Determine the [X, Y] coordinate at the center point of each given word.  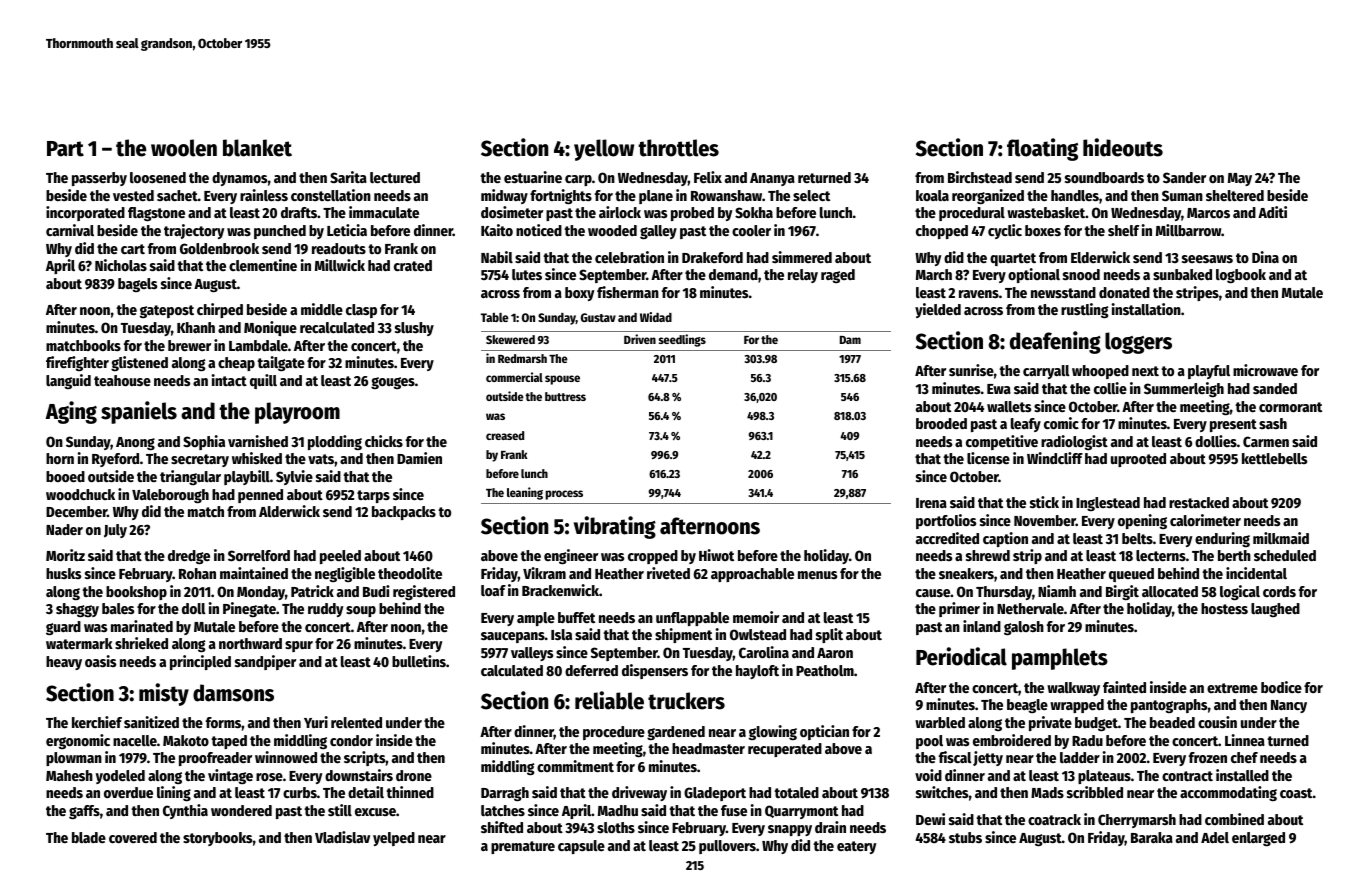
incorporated [85, 213]
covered [133, 837]
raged [838, 276]
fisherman [628, 292]
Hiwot [716, 555]
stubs [965, 837]
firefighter [77, 363]
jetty [988, 758]
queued [1131, 575]
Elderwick [1100, 257]
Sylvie [294, 477]
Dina [1265, 257]
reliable [609, 700]
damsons [233, 693]
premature [523, 847]
